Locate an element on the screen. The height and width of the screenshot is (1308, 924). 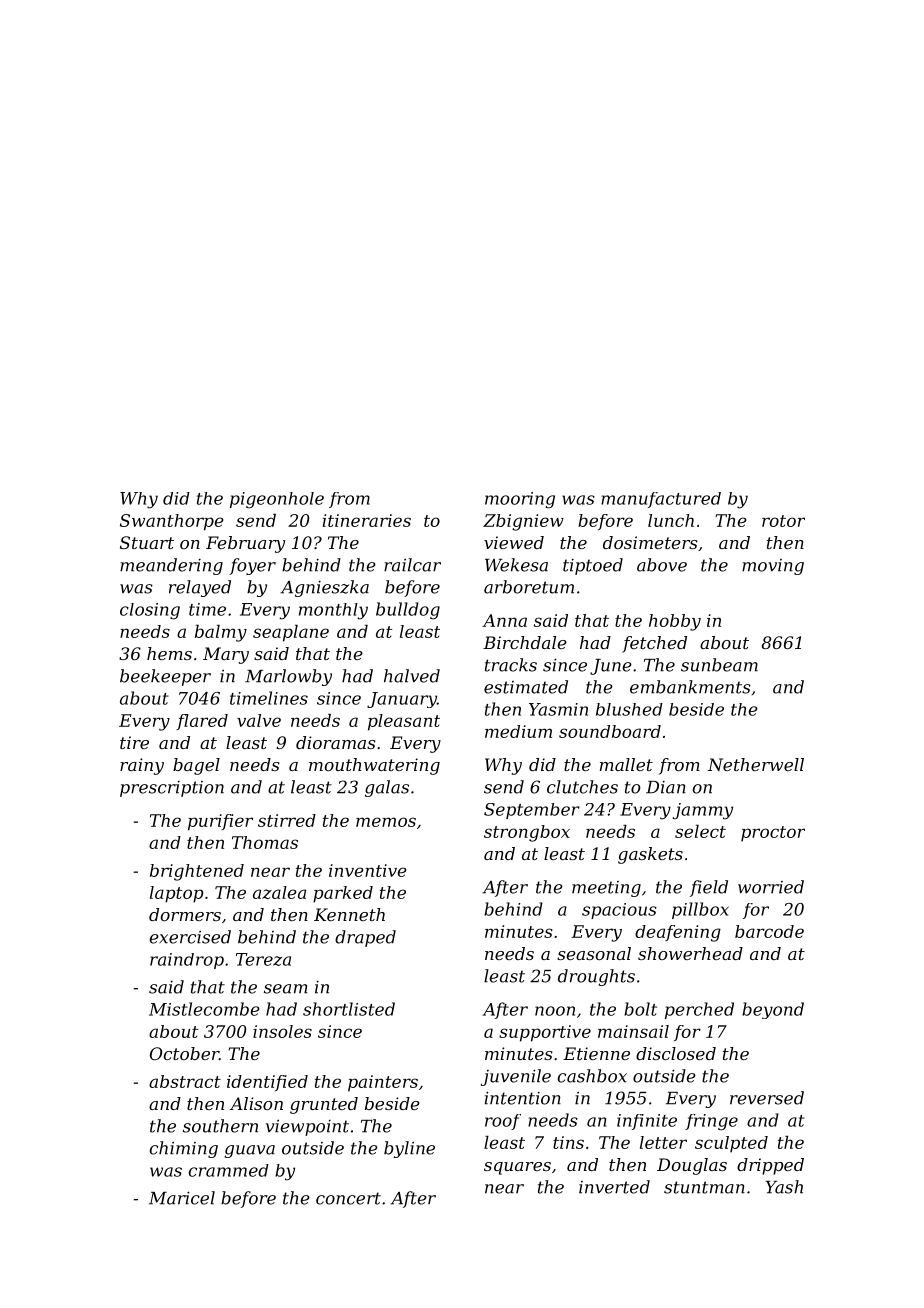
tracks is located at coordinates (511, 665).
